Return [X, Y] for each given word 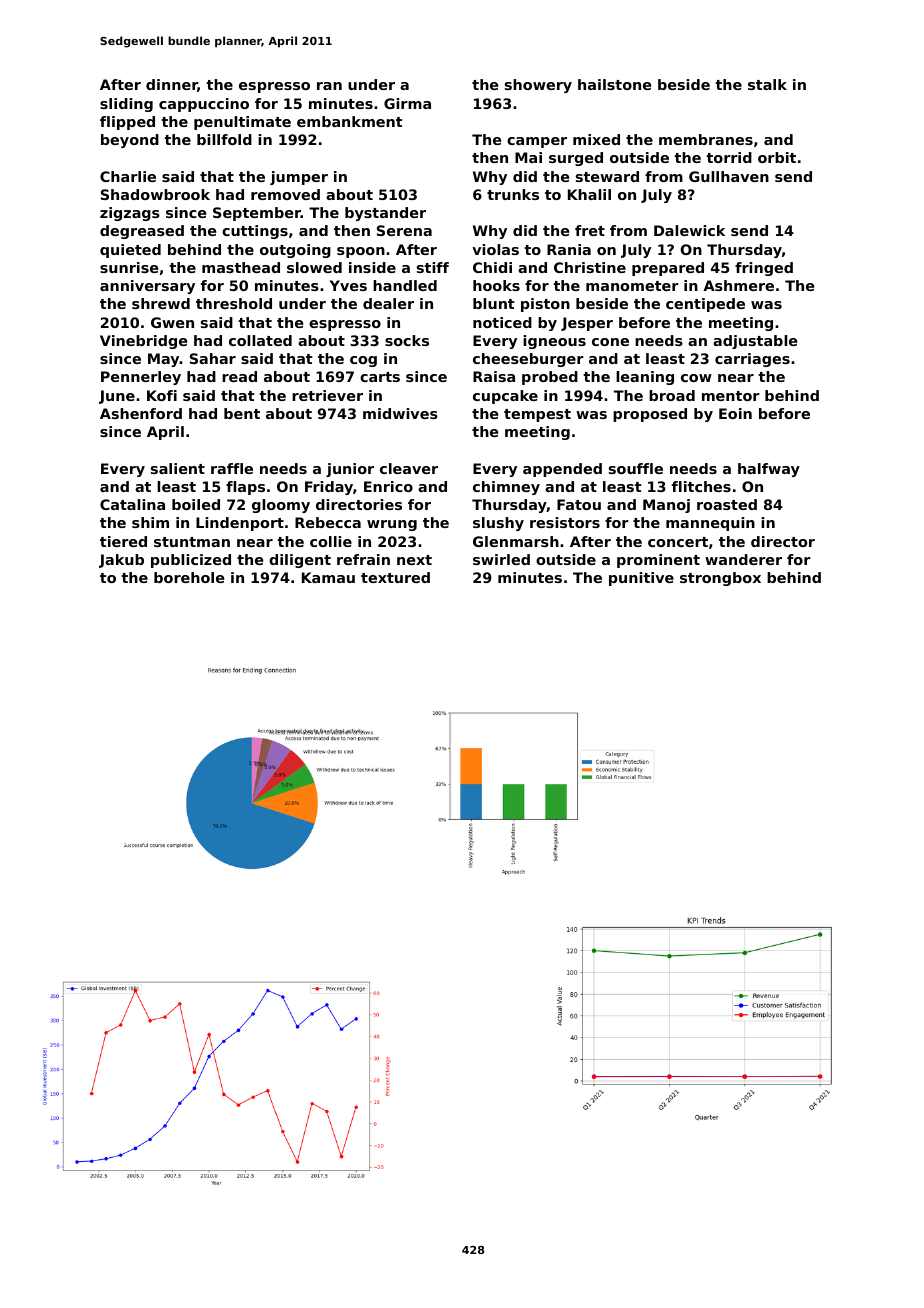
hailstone [614, 84]
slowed [314, 267]
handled [405, 285]
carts [380, 377]
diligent [300, 561]
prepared [668, 269]
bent [242, 413]
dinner [172, 85]
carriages [752, 360]
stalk [767, 84]
